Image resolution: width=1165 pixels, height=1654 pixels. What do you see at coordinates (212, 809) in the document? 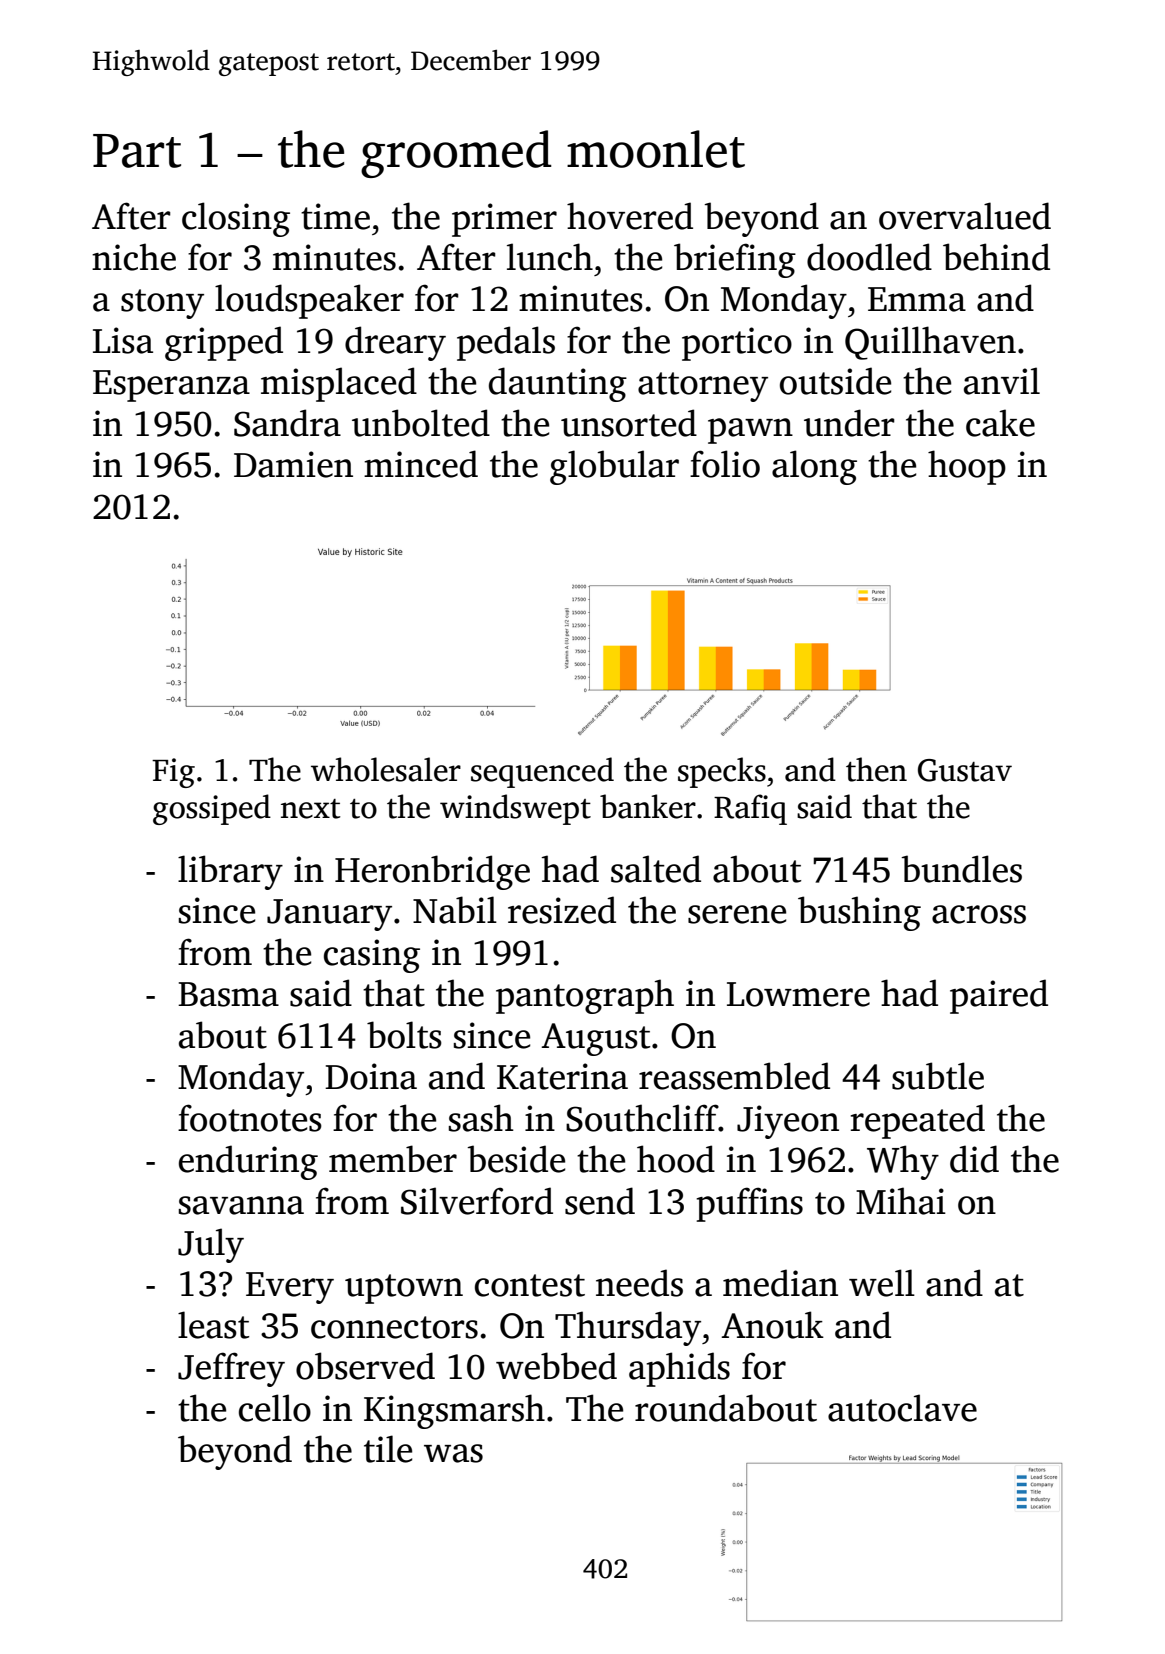
I see `gossiped` at bounding box center [212, 809].
